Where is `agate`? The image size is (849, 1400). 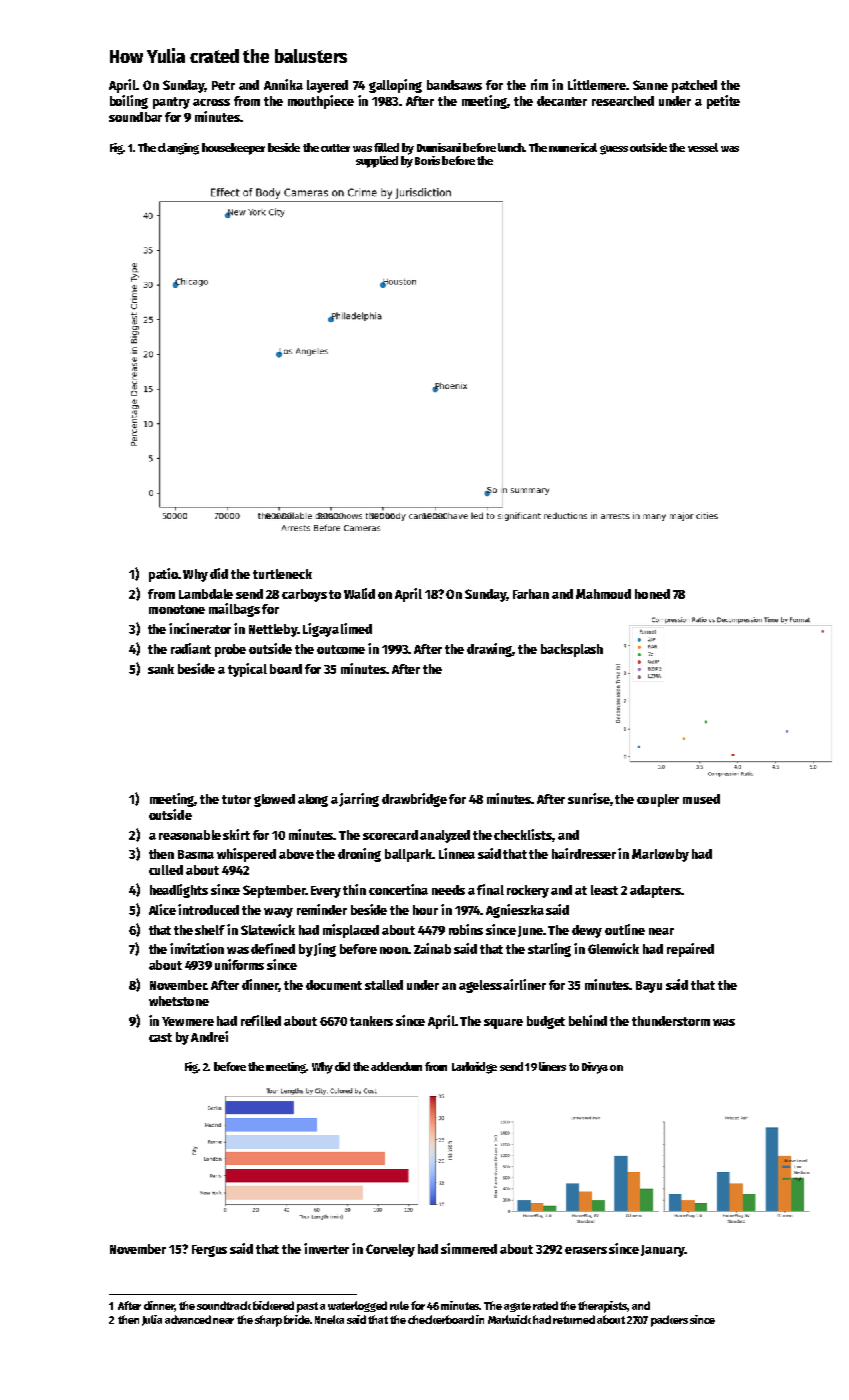
agate is located at coordinates (517, 1307).
